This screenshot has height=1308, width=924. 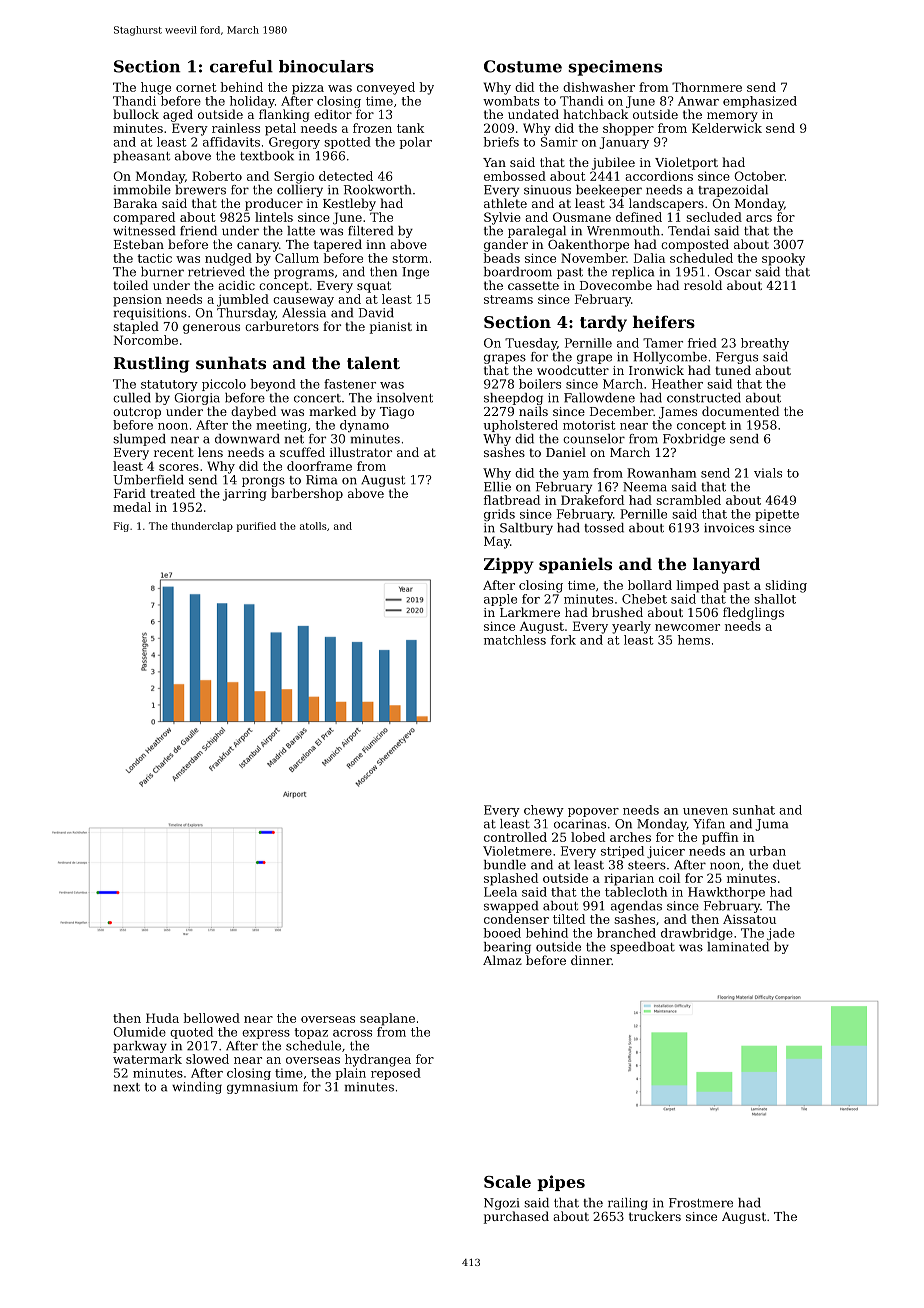 I want to click on medal, so click(x=132, y=507).
